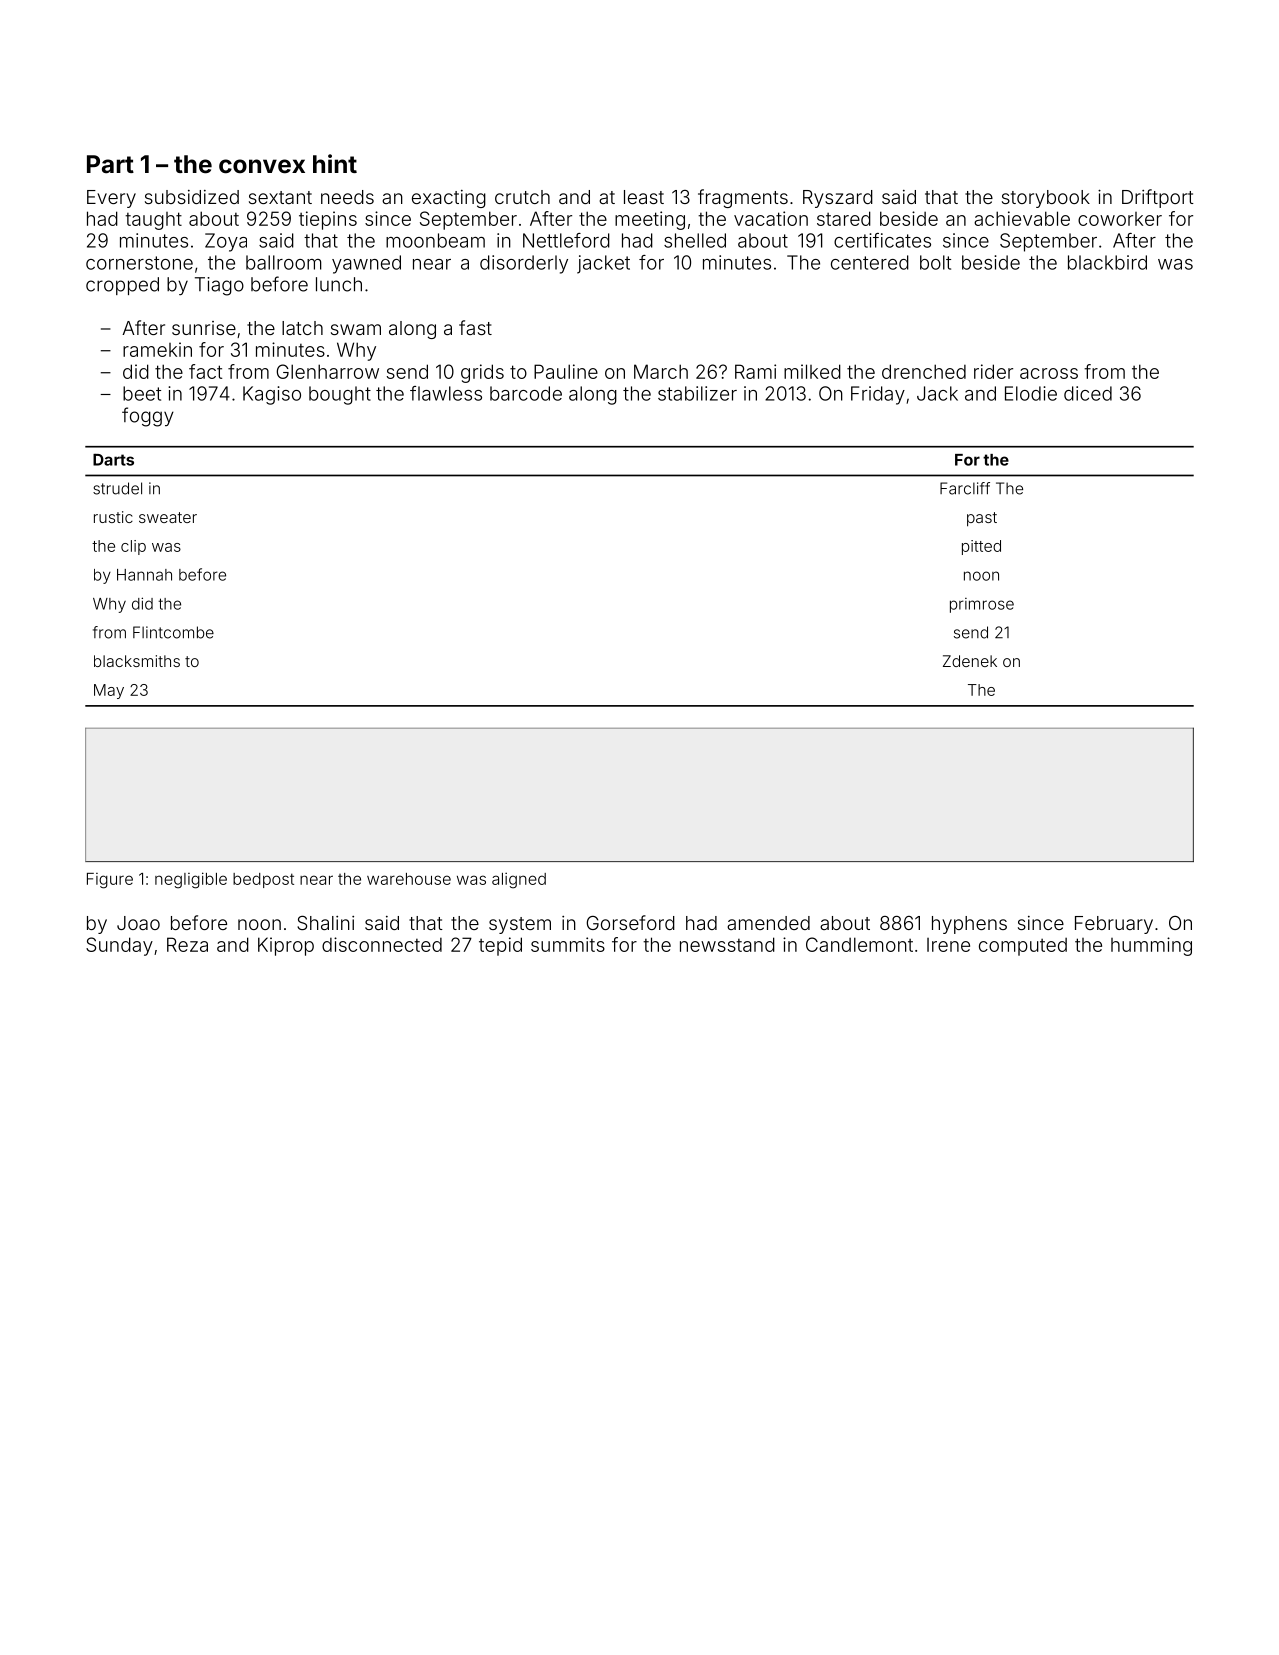 This page has height=1655, width=1279. I want to click on cropped, so click(122, 286).
